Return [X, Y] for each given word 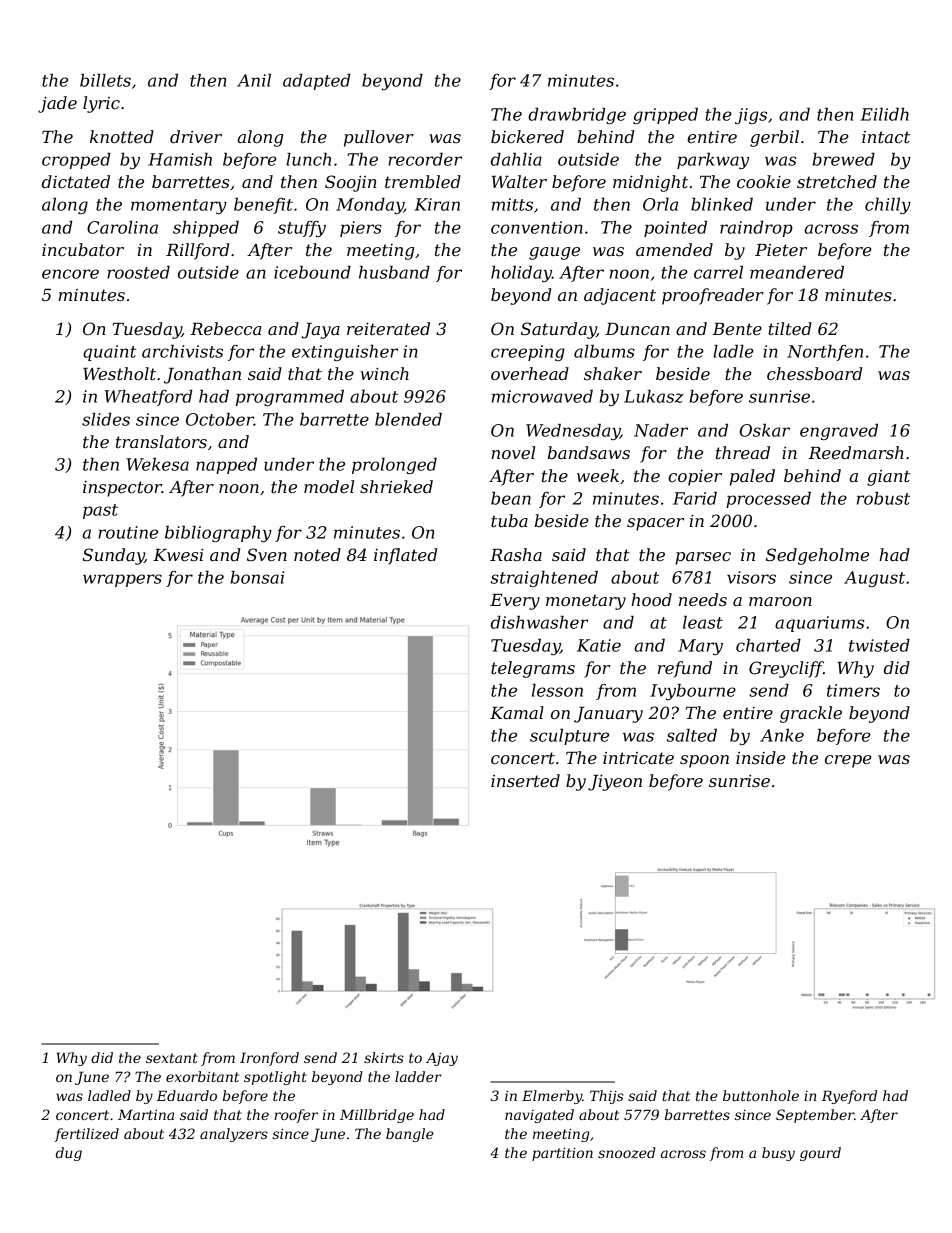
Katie [599, 645]
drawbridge [577, 116]
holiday [521, 274]
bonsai [257, 577]
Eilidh [884, 114]
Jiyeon [615, 782]
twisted [879, 645]
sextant [172, 1058]
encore [70, 274]
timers [853, 690]
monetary [586, 602]
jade [57, 104]
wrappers [122, 580]
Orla [660, 204]
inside [761, 757]
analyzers [234, 1135]
